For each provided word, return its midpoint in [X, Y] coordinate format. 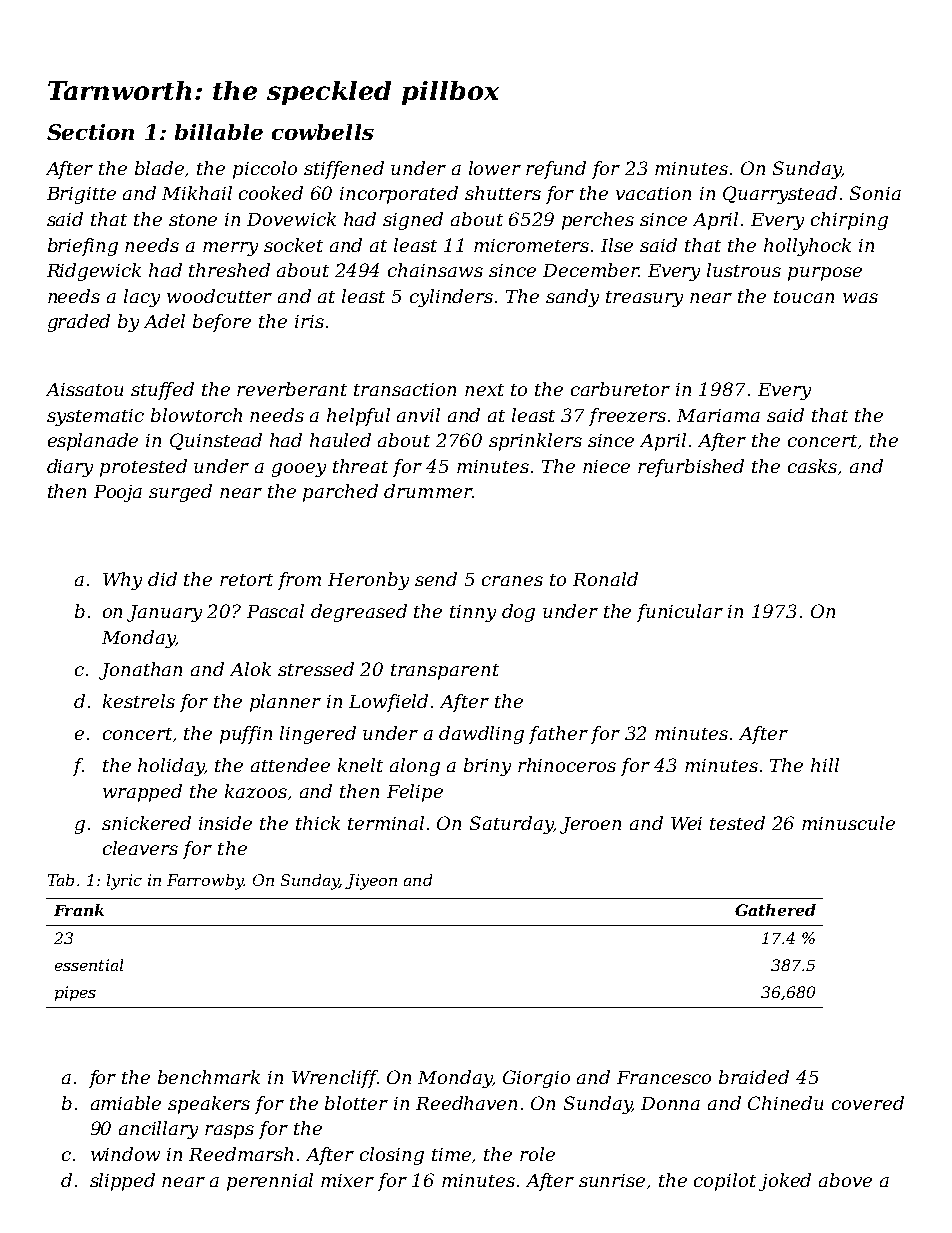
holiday [171, 767]
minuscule [848, 823]
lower [495, 168]
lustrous [744, 270]
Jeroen [590, 825]
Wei [686, 823]
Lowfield [388, 703]
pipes [75, 993]
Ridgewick [94, 272]
